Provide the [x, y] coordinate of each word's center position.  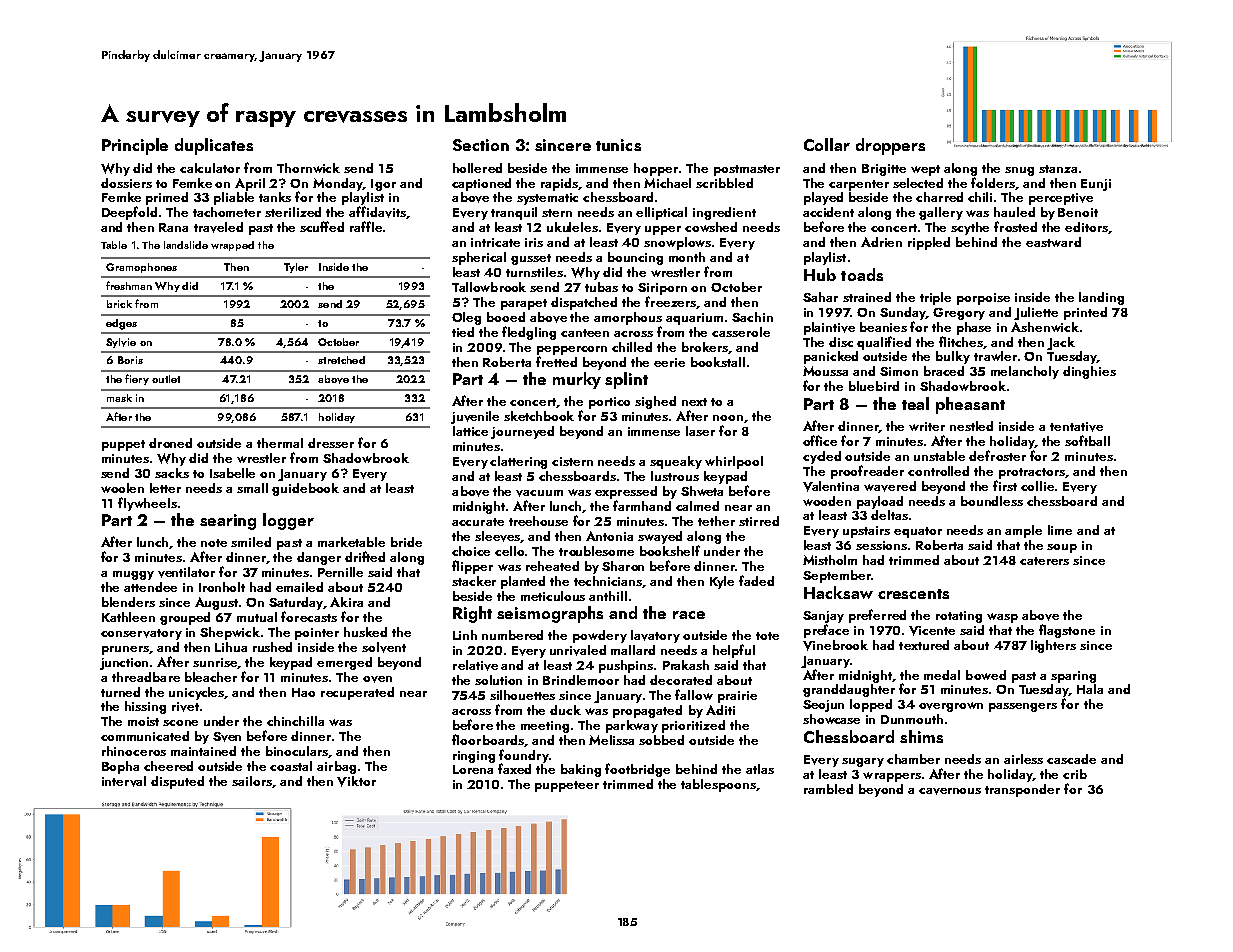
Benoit [1078, 212]
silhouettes [522, 695]
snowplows [677, 243]
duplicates [214, 146]
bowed [986, 675]
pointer [317, 634]
